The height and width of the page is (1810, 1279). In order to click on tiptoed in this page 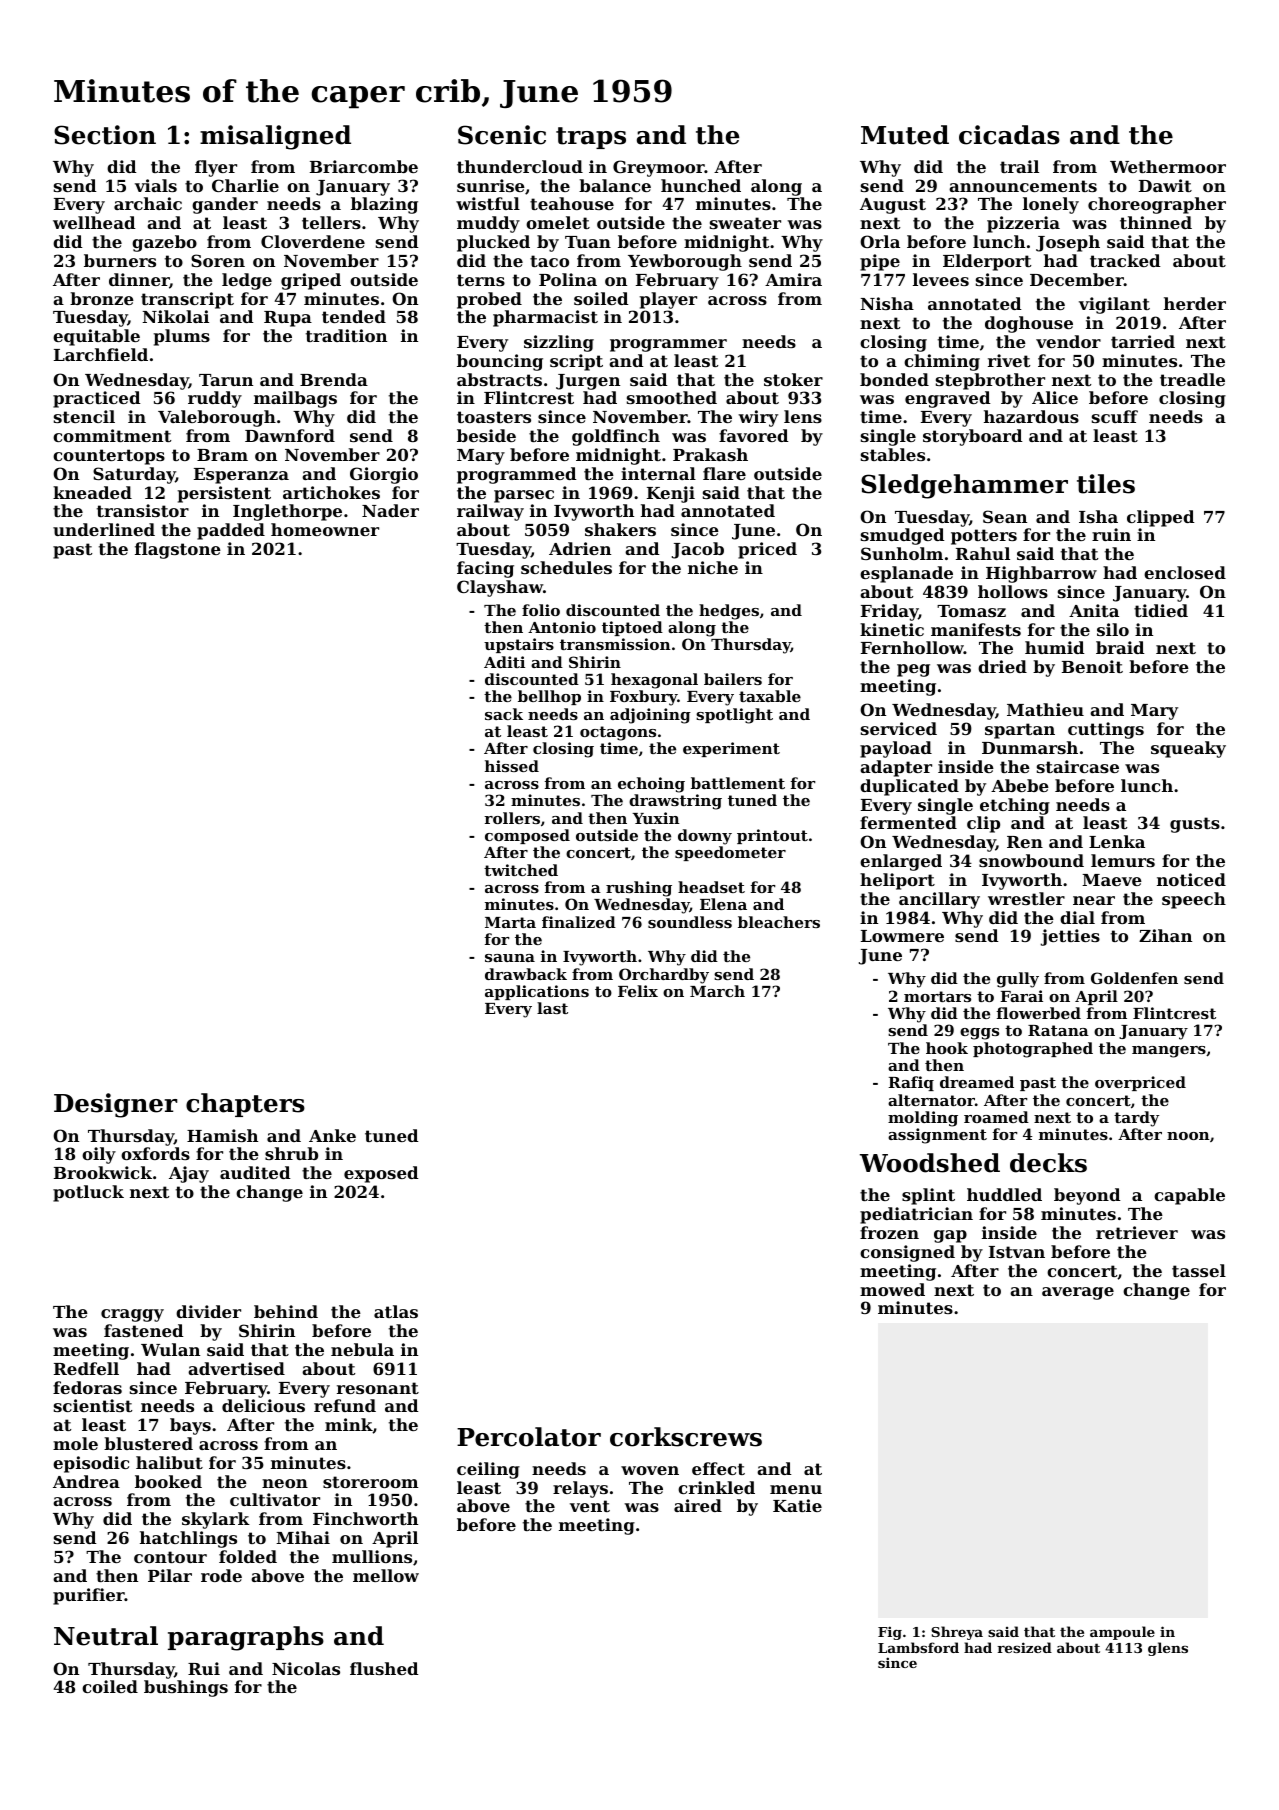, I will do `click(632, 628)`.
